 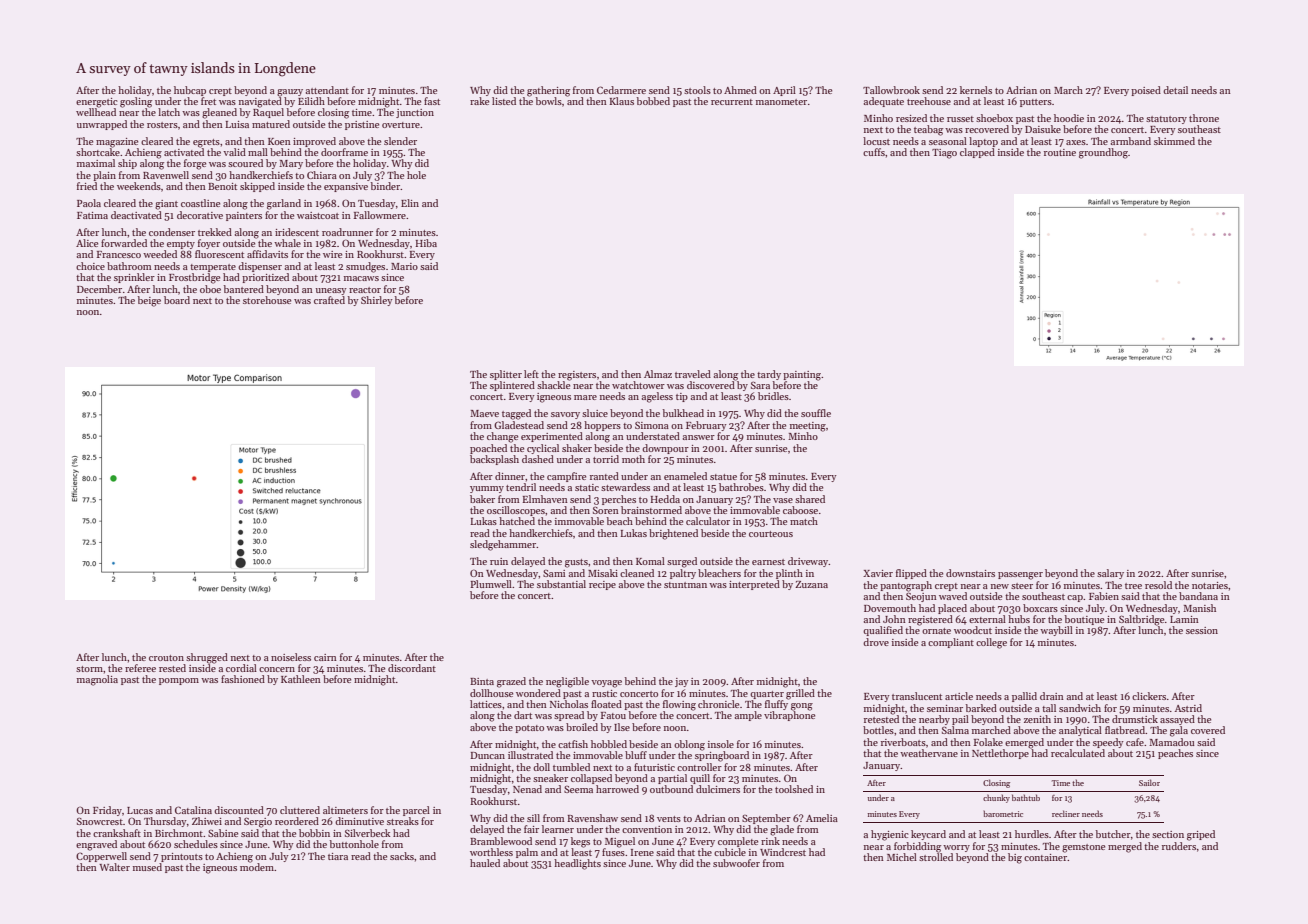 I want to click on downstairs, so click(x=970, y=573).
